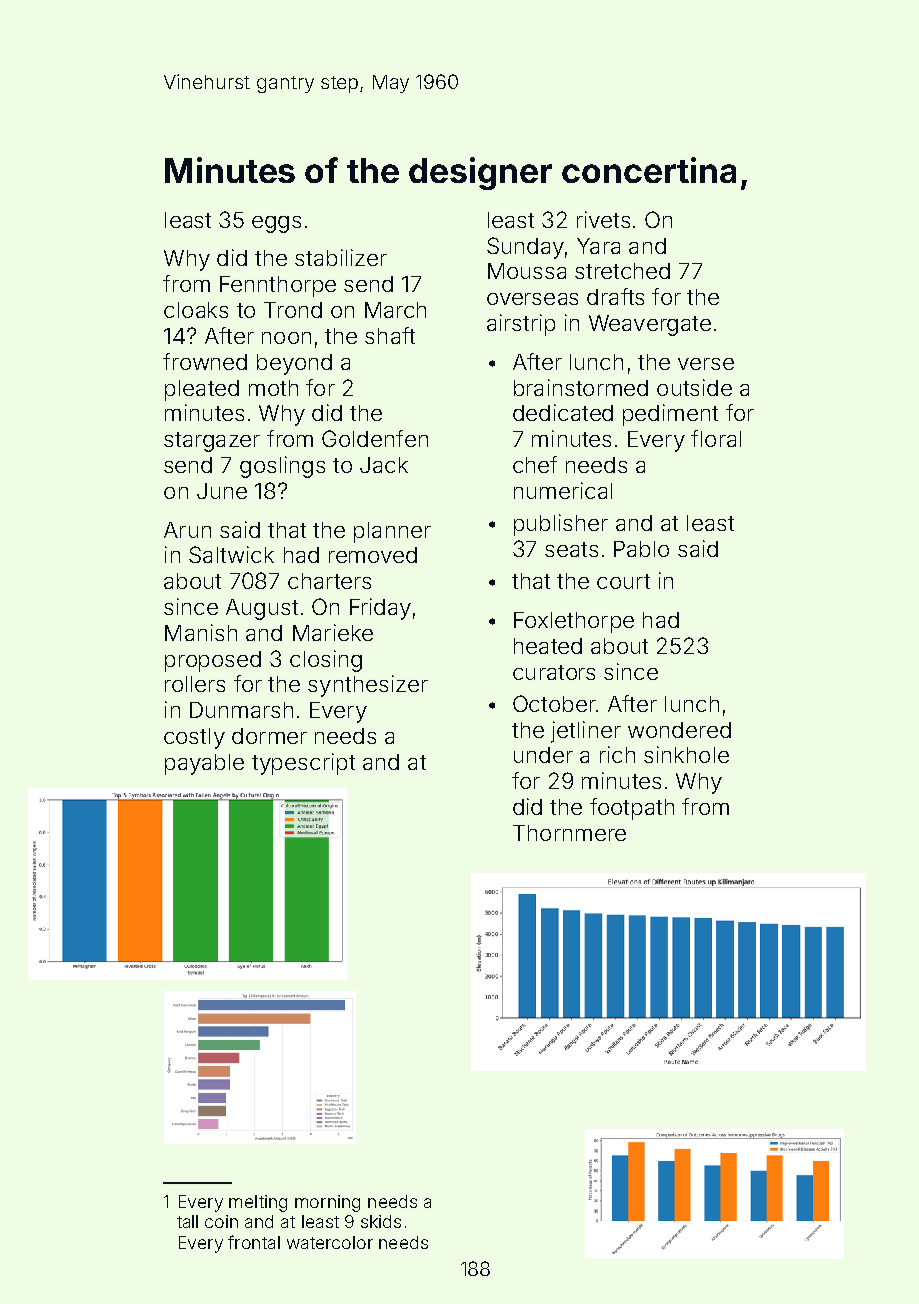 This screenshot has height=1304, width=919. What do you see at coordinates (384, 465) in the screenshot?
I see `Jack` at bounding box center [384, 465].
